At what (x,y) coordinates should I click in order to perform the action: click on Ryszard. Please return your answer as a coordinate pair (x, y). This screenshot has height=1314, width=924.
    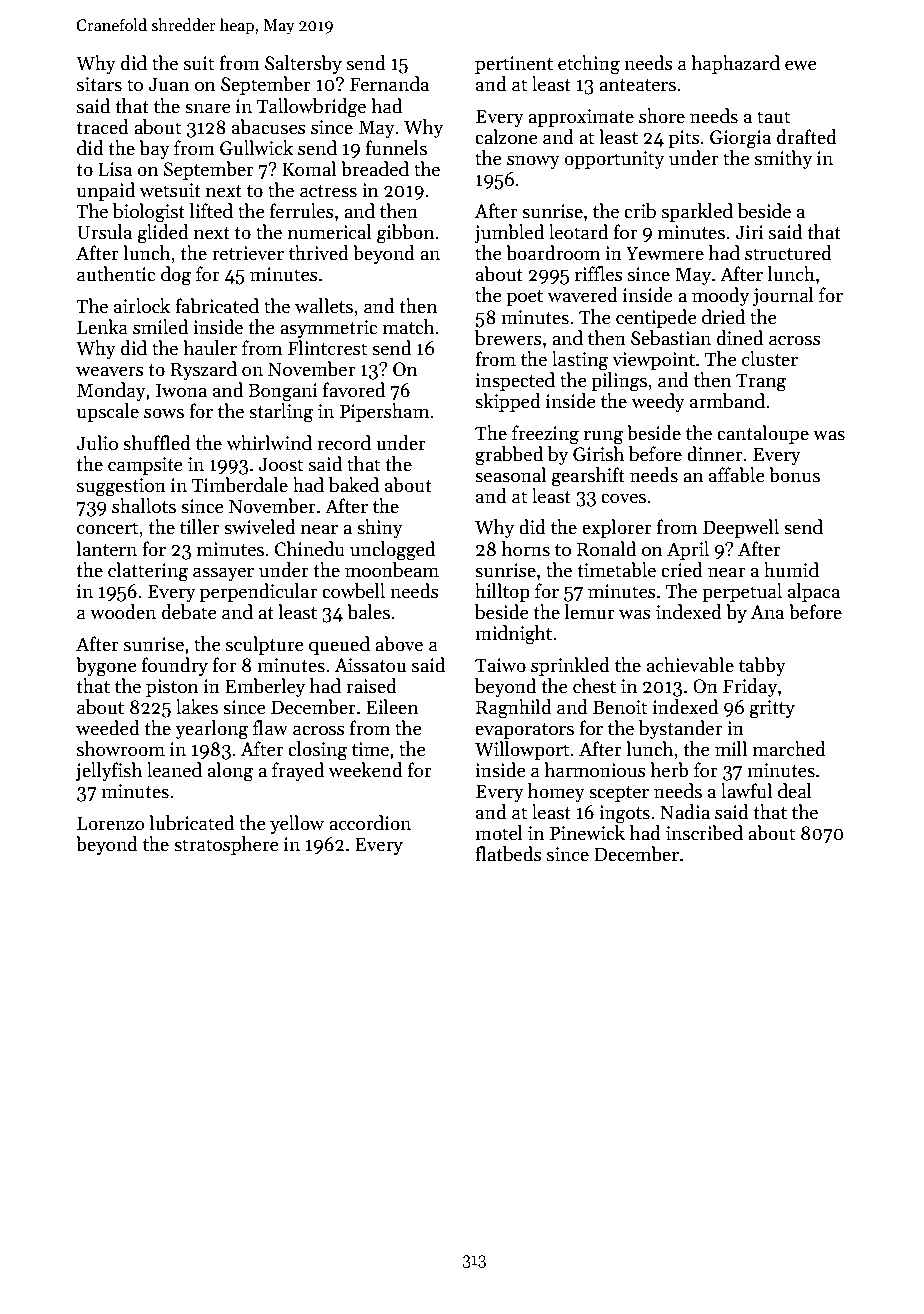
    Looking at the image, I should click on (203, 370).
